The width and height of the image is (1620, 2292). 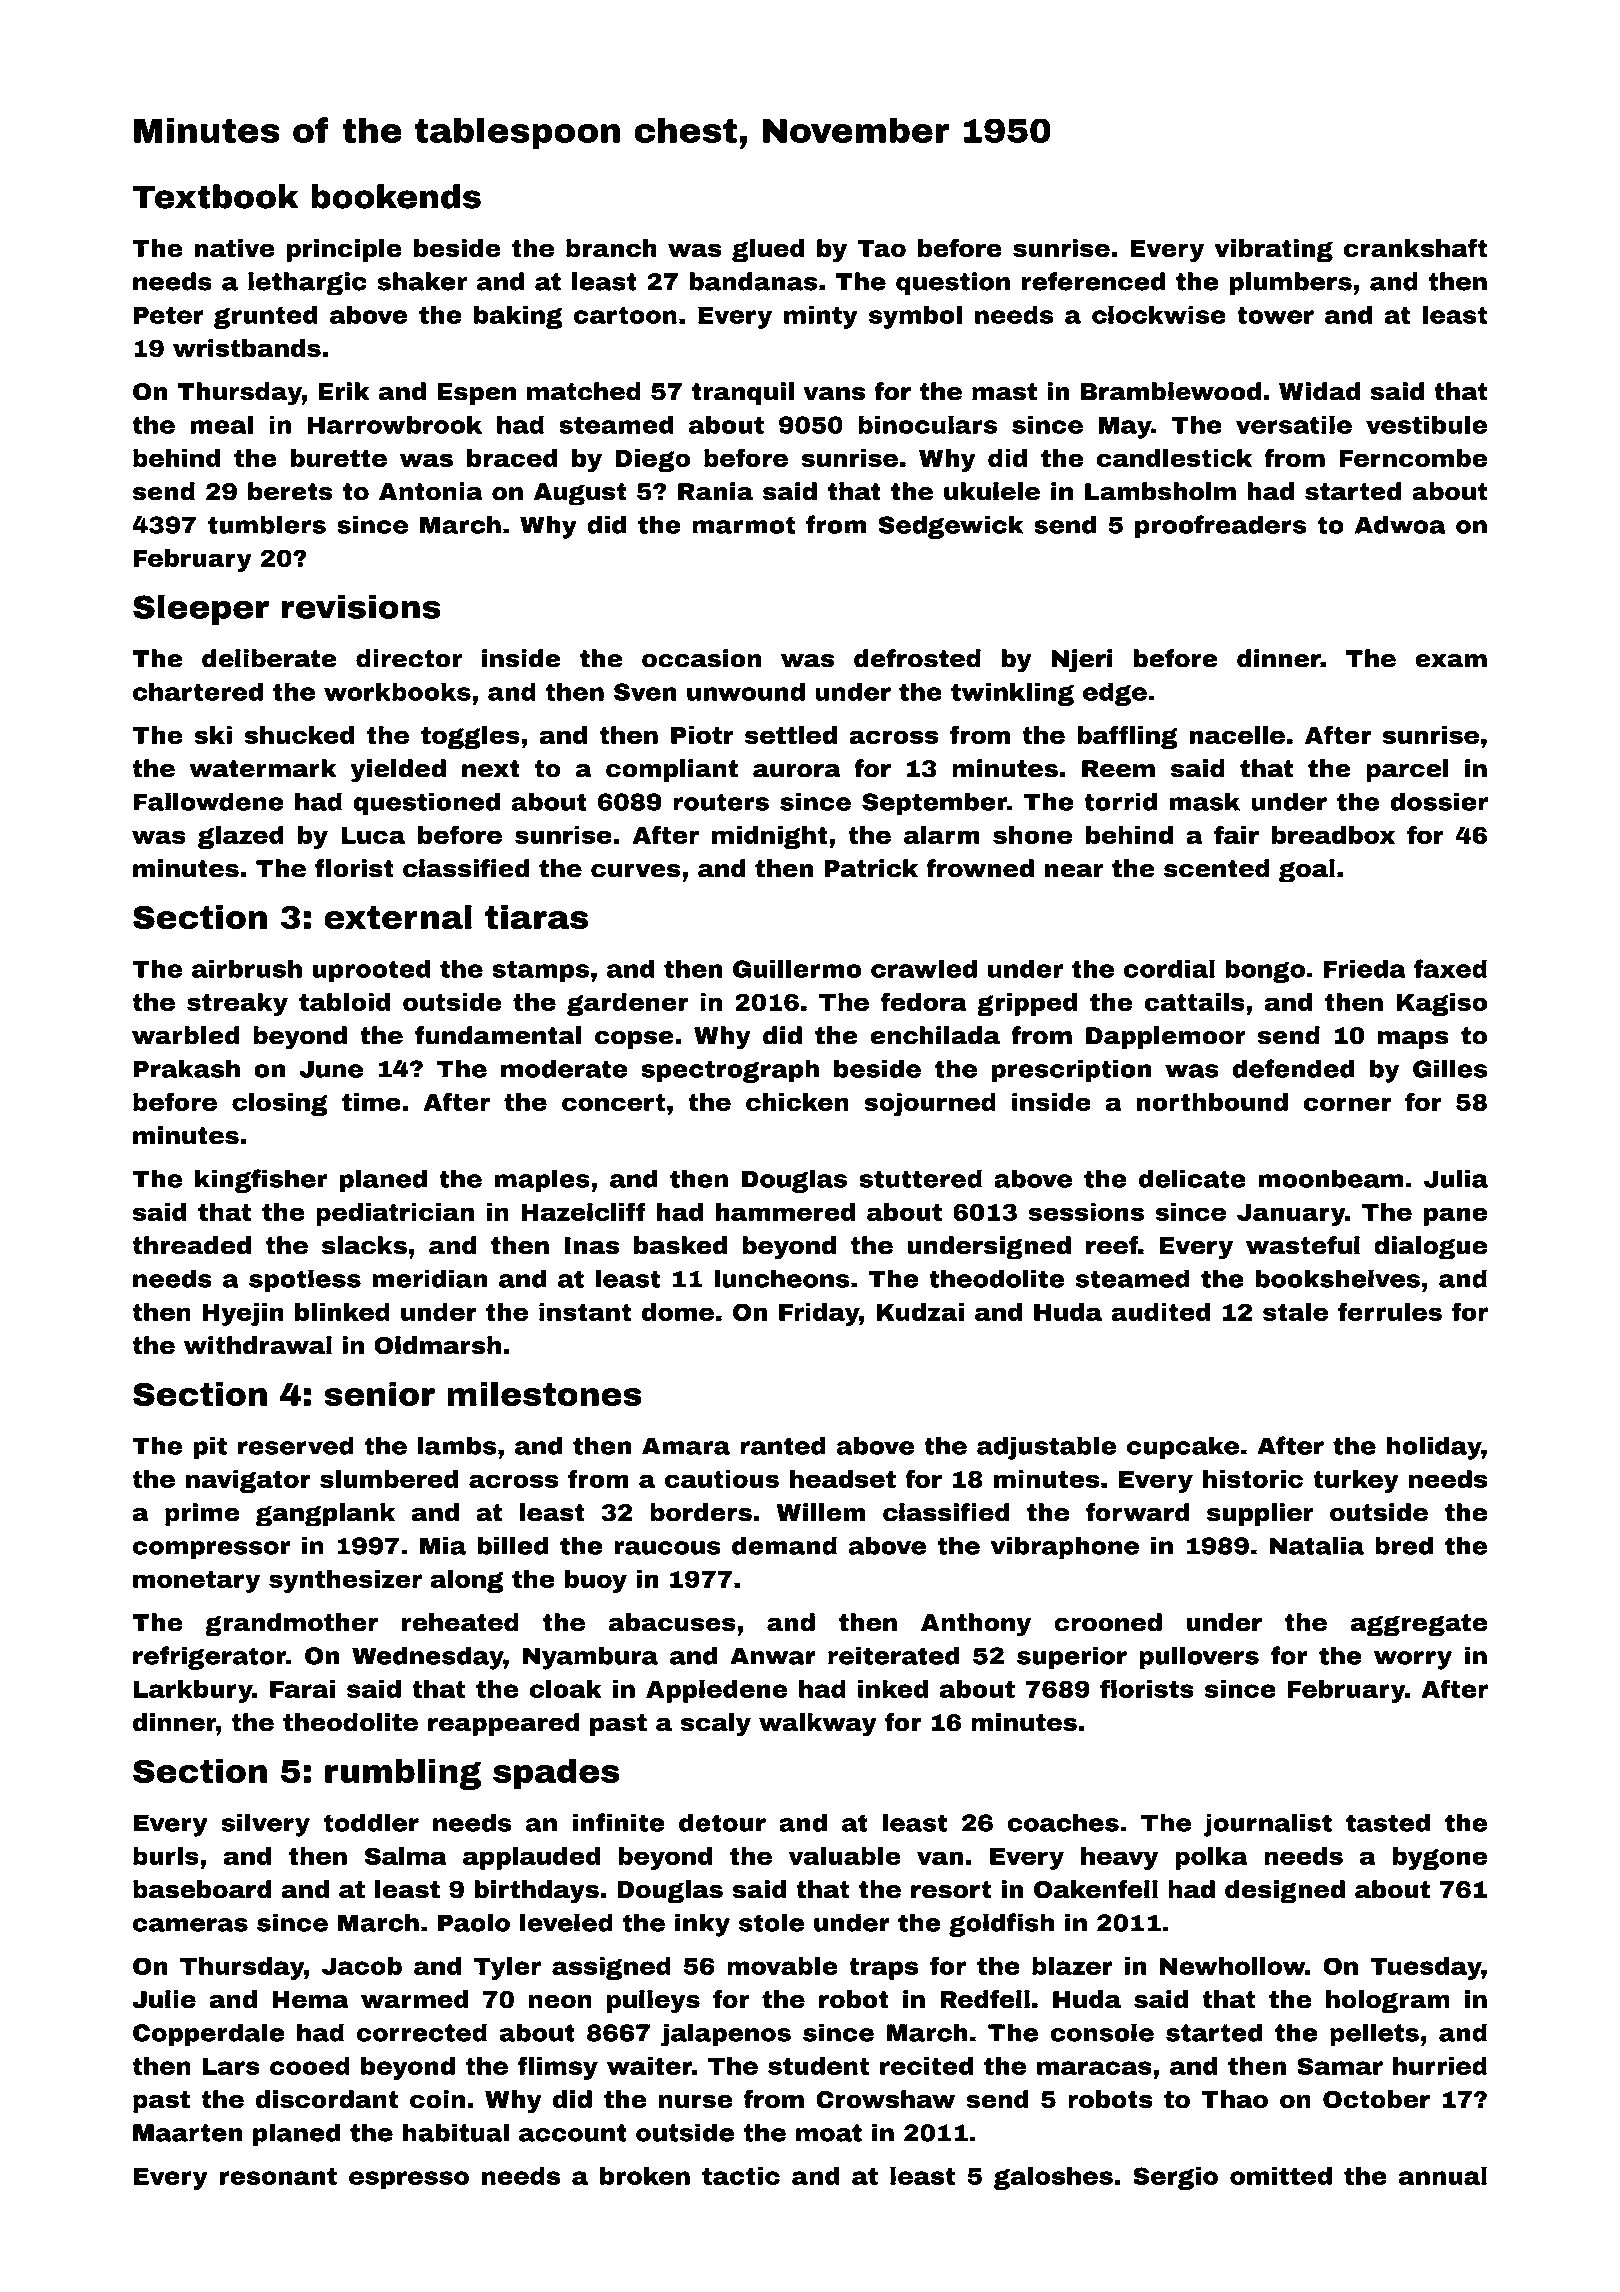 What do you see at coordinates (1390, 1311) in the image?
I see `ferrules` at bounding box center [1390, 1311].
